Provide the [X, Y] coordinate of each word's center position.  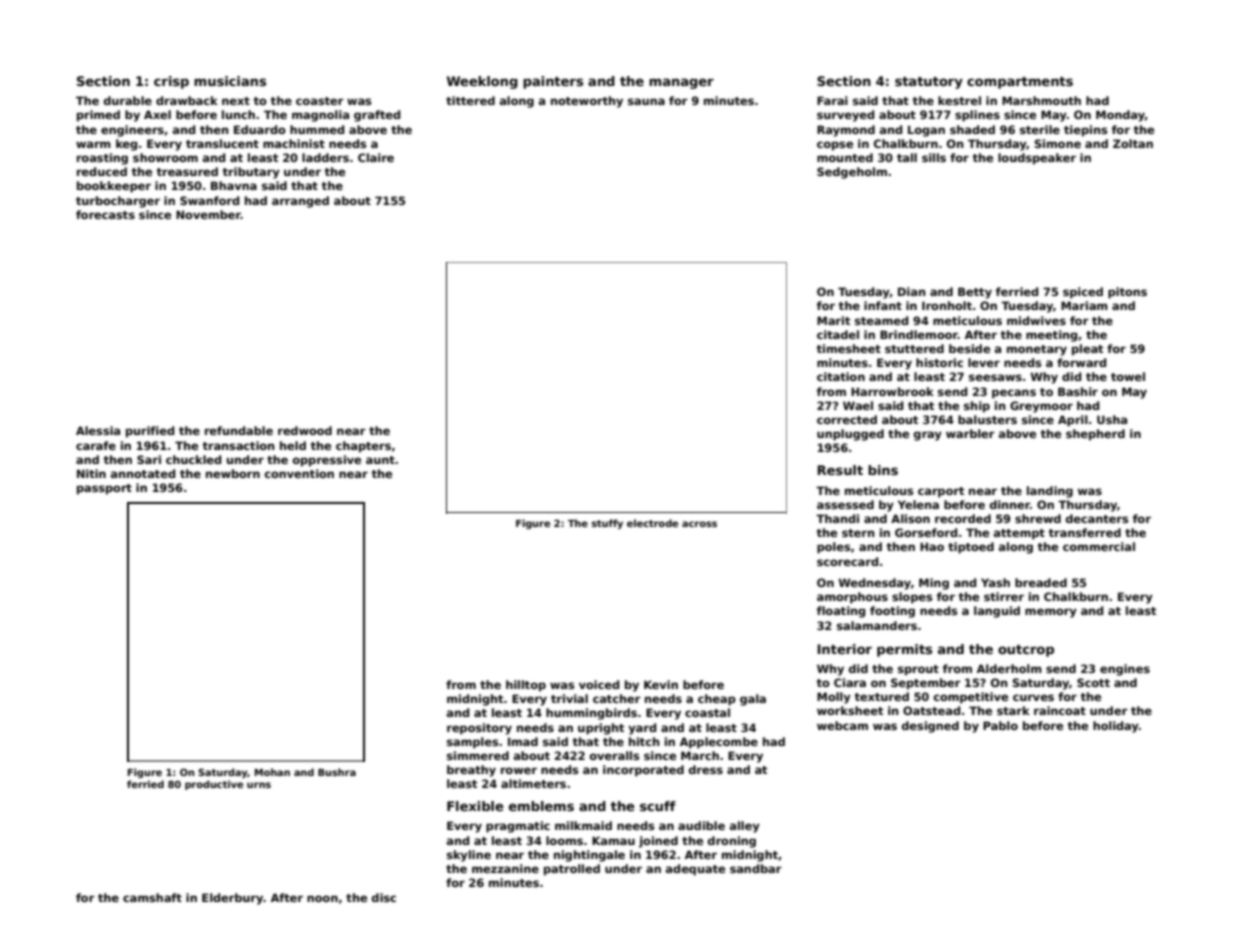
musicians [230, 81]
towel [1128, 376]
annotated [143, 473]
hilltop [526, 686]
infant [883, 305]
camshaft [152, 897]
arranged [300, 202]
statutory [929, 83]
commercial [1099, 546]
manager [681, 83]
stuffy [607, 524]
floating [841, 612]
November [208, 214]
